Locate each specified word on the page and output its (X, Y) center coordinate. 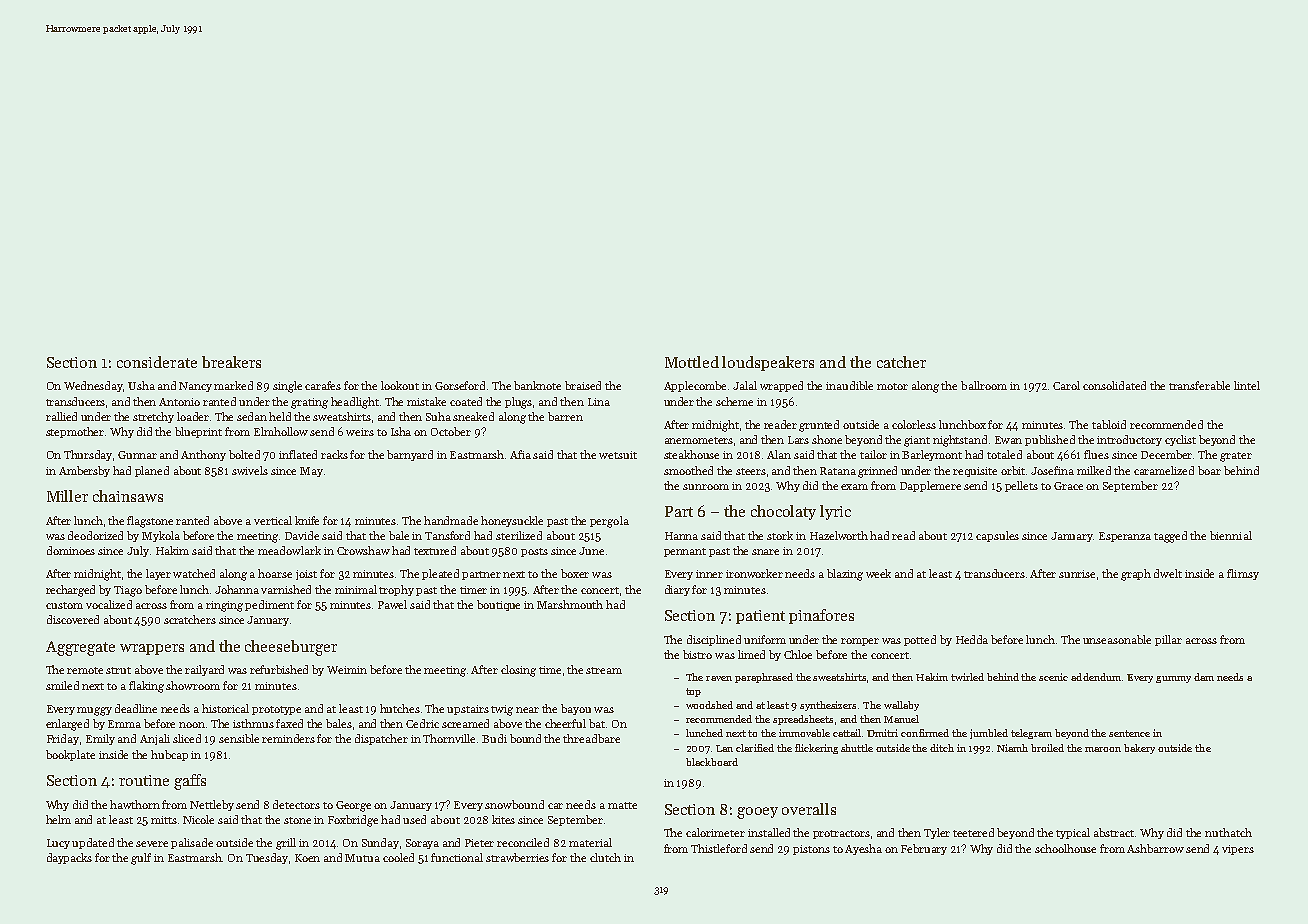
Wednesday (94, 386)
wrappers (152, 649)
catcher (901, 362)
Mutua (362, 858)
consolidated (1114, 385)
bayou (576, 709)
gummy (1173, 679)
